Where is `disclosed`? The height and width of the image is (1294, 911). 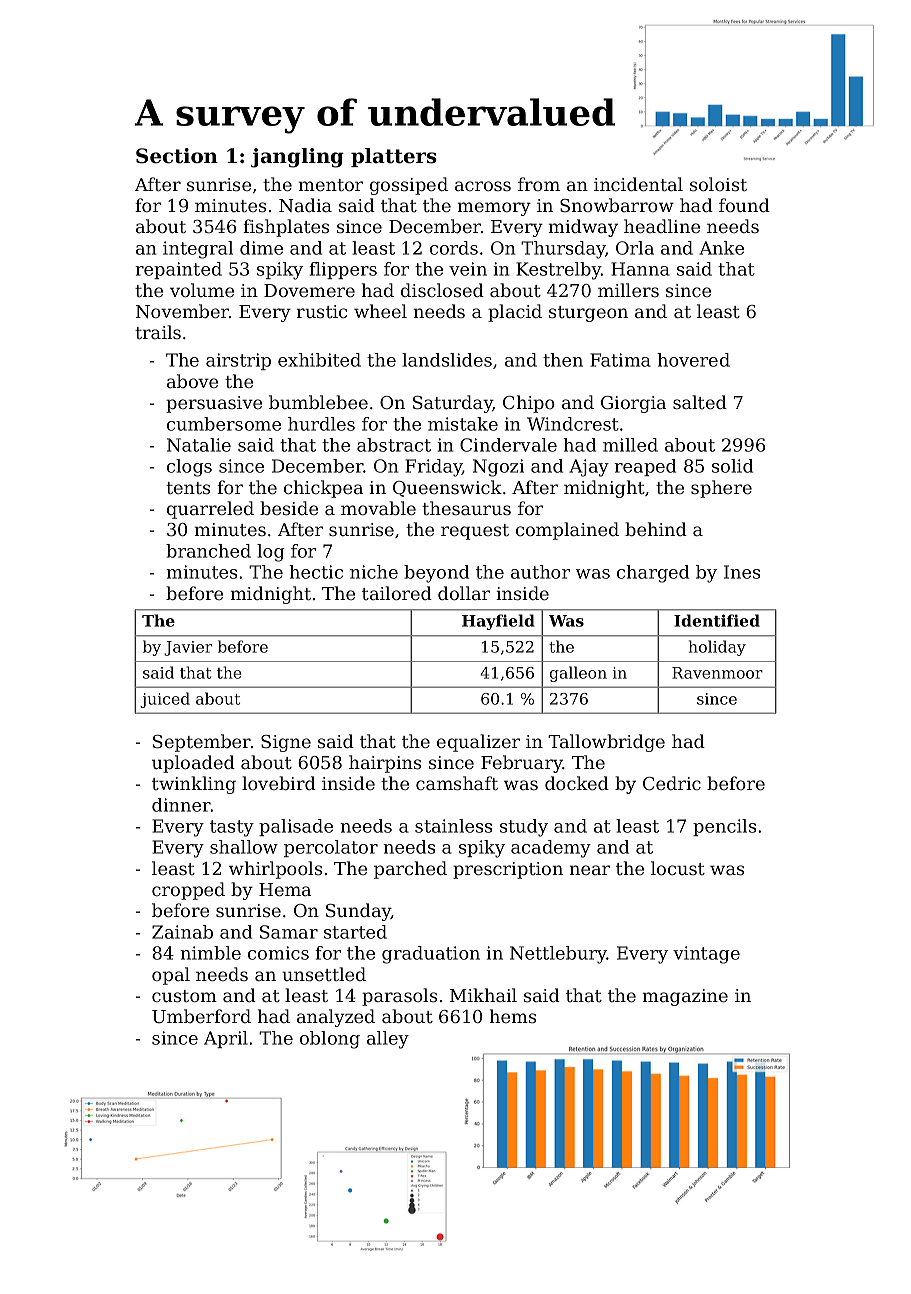
disclosed is located at coordinates (442, 290).
